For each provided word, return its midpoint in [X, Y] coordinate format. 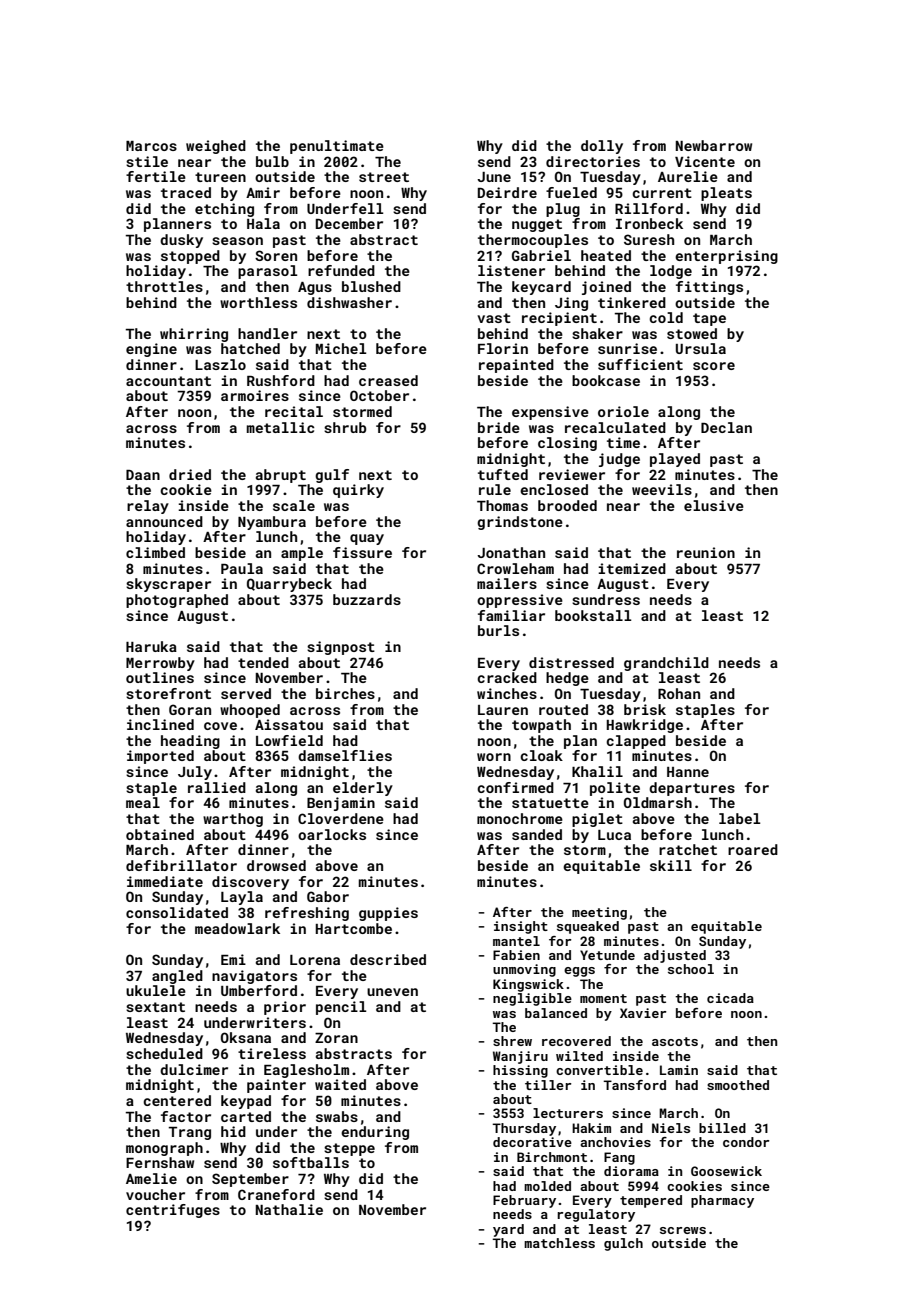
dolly [602, 147]
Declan [726, 427]
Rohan [679, 693]
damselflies [345, 755]
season [237, 241]
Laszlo [220, 364]
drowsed [276, 865]
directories [593, 161]
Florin [503, 348]
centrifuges [173, 1211]
